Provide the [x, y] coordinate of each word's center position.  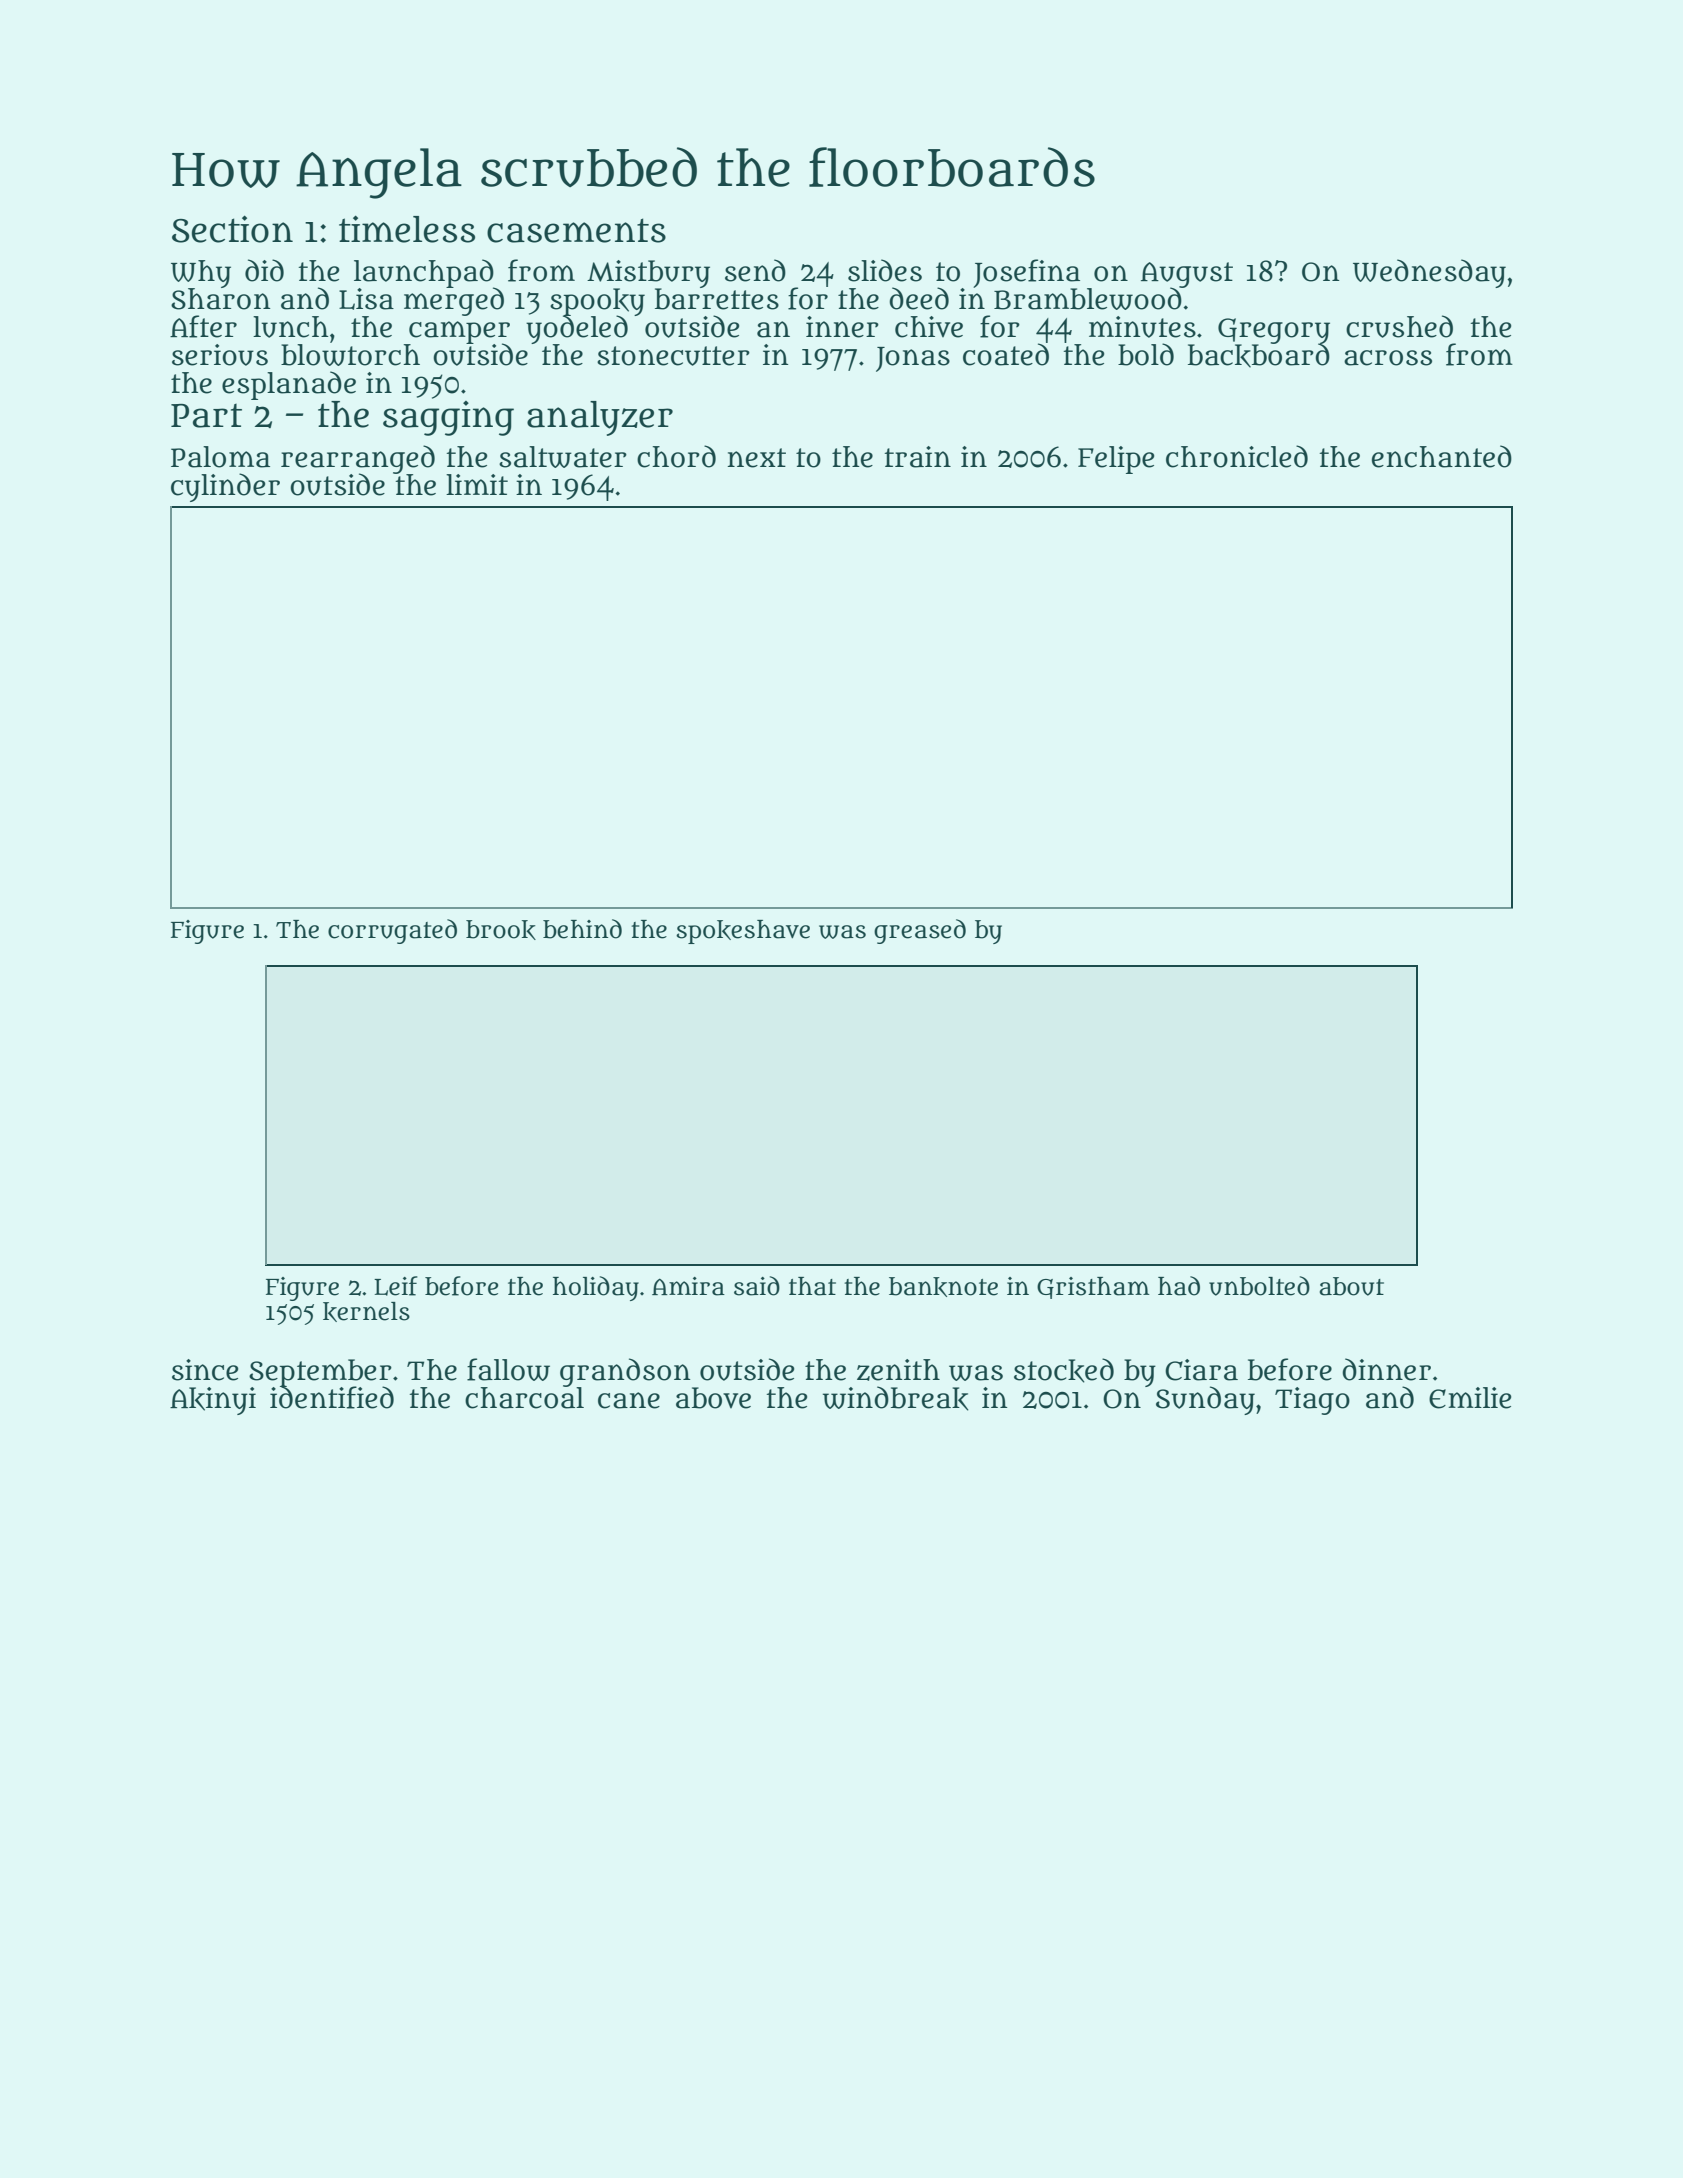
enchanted [1442, 456]
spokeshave [743, 932]
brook [501, 930]
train [918, 457]
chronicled [1237, 456]
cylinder [225, 487]
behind [582, 929]
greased [920, 931]
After [203, 326]
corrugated [392, 931]
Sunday [1205, 1401]
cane [629, 1400]
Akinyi [213, 1401]
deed [919, 298]
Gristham [1093, 1288]
